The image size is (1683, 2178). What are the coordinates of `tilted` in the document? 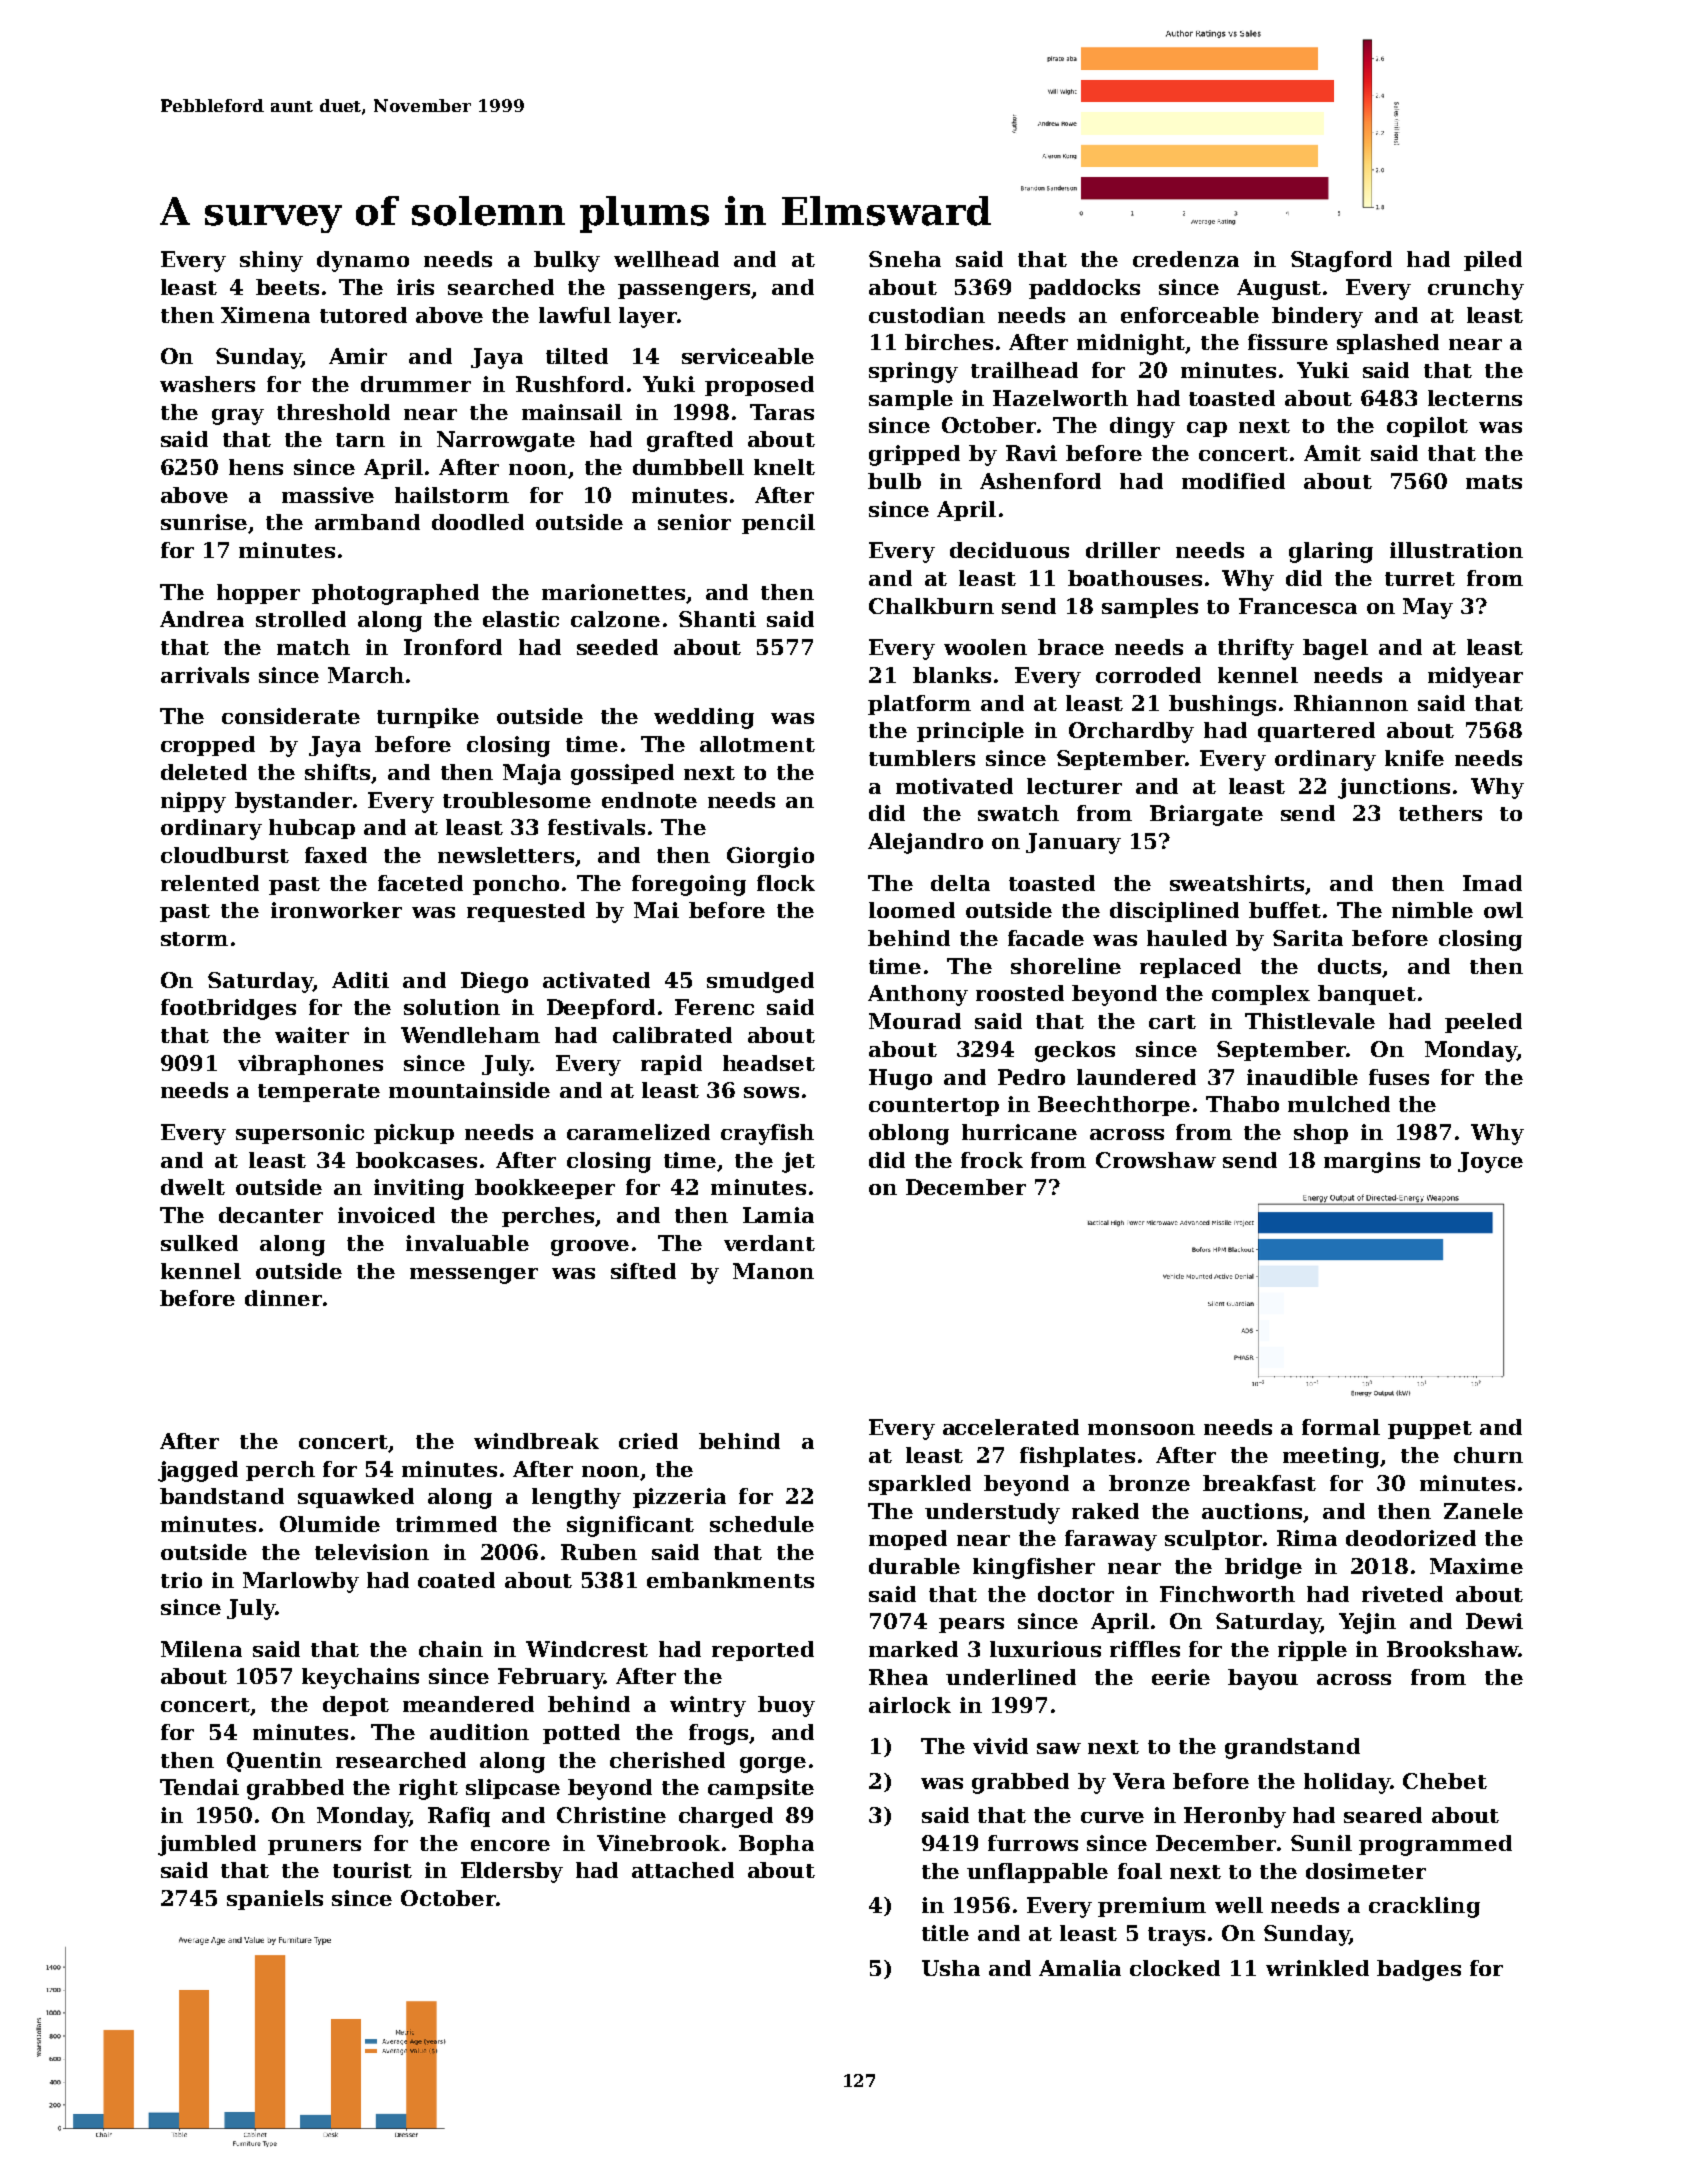 It's located at (577, 356).
